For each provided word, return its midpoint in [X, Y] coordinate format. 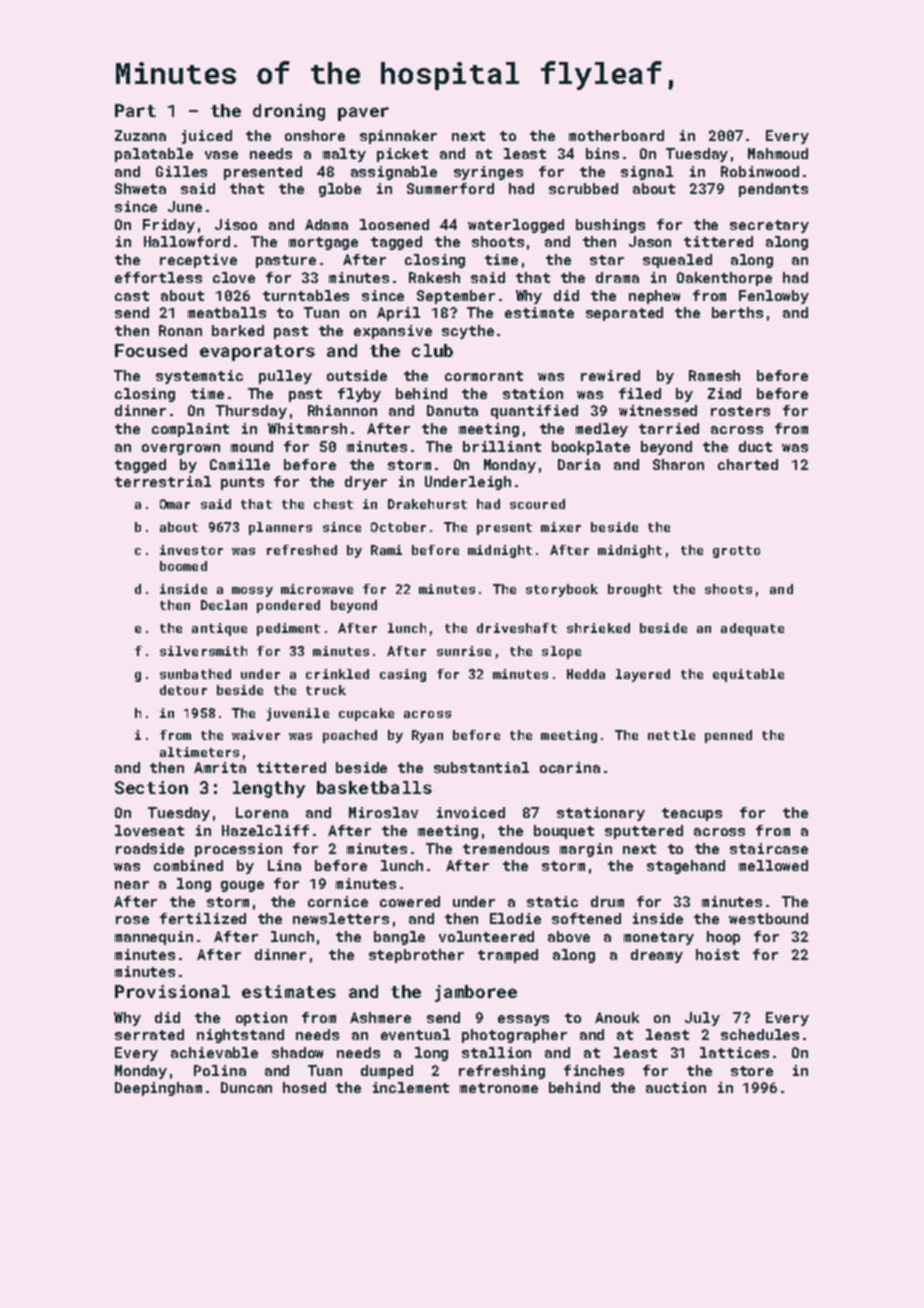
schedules [760, 1034]
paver [363, 114]
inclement [411, 1087]
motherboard [616, 135]
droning [289, 112]
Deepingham [158, 1089]
